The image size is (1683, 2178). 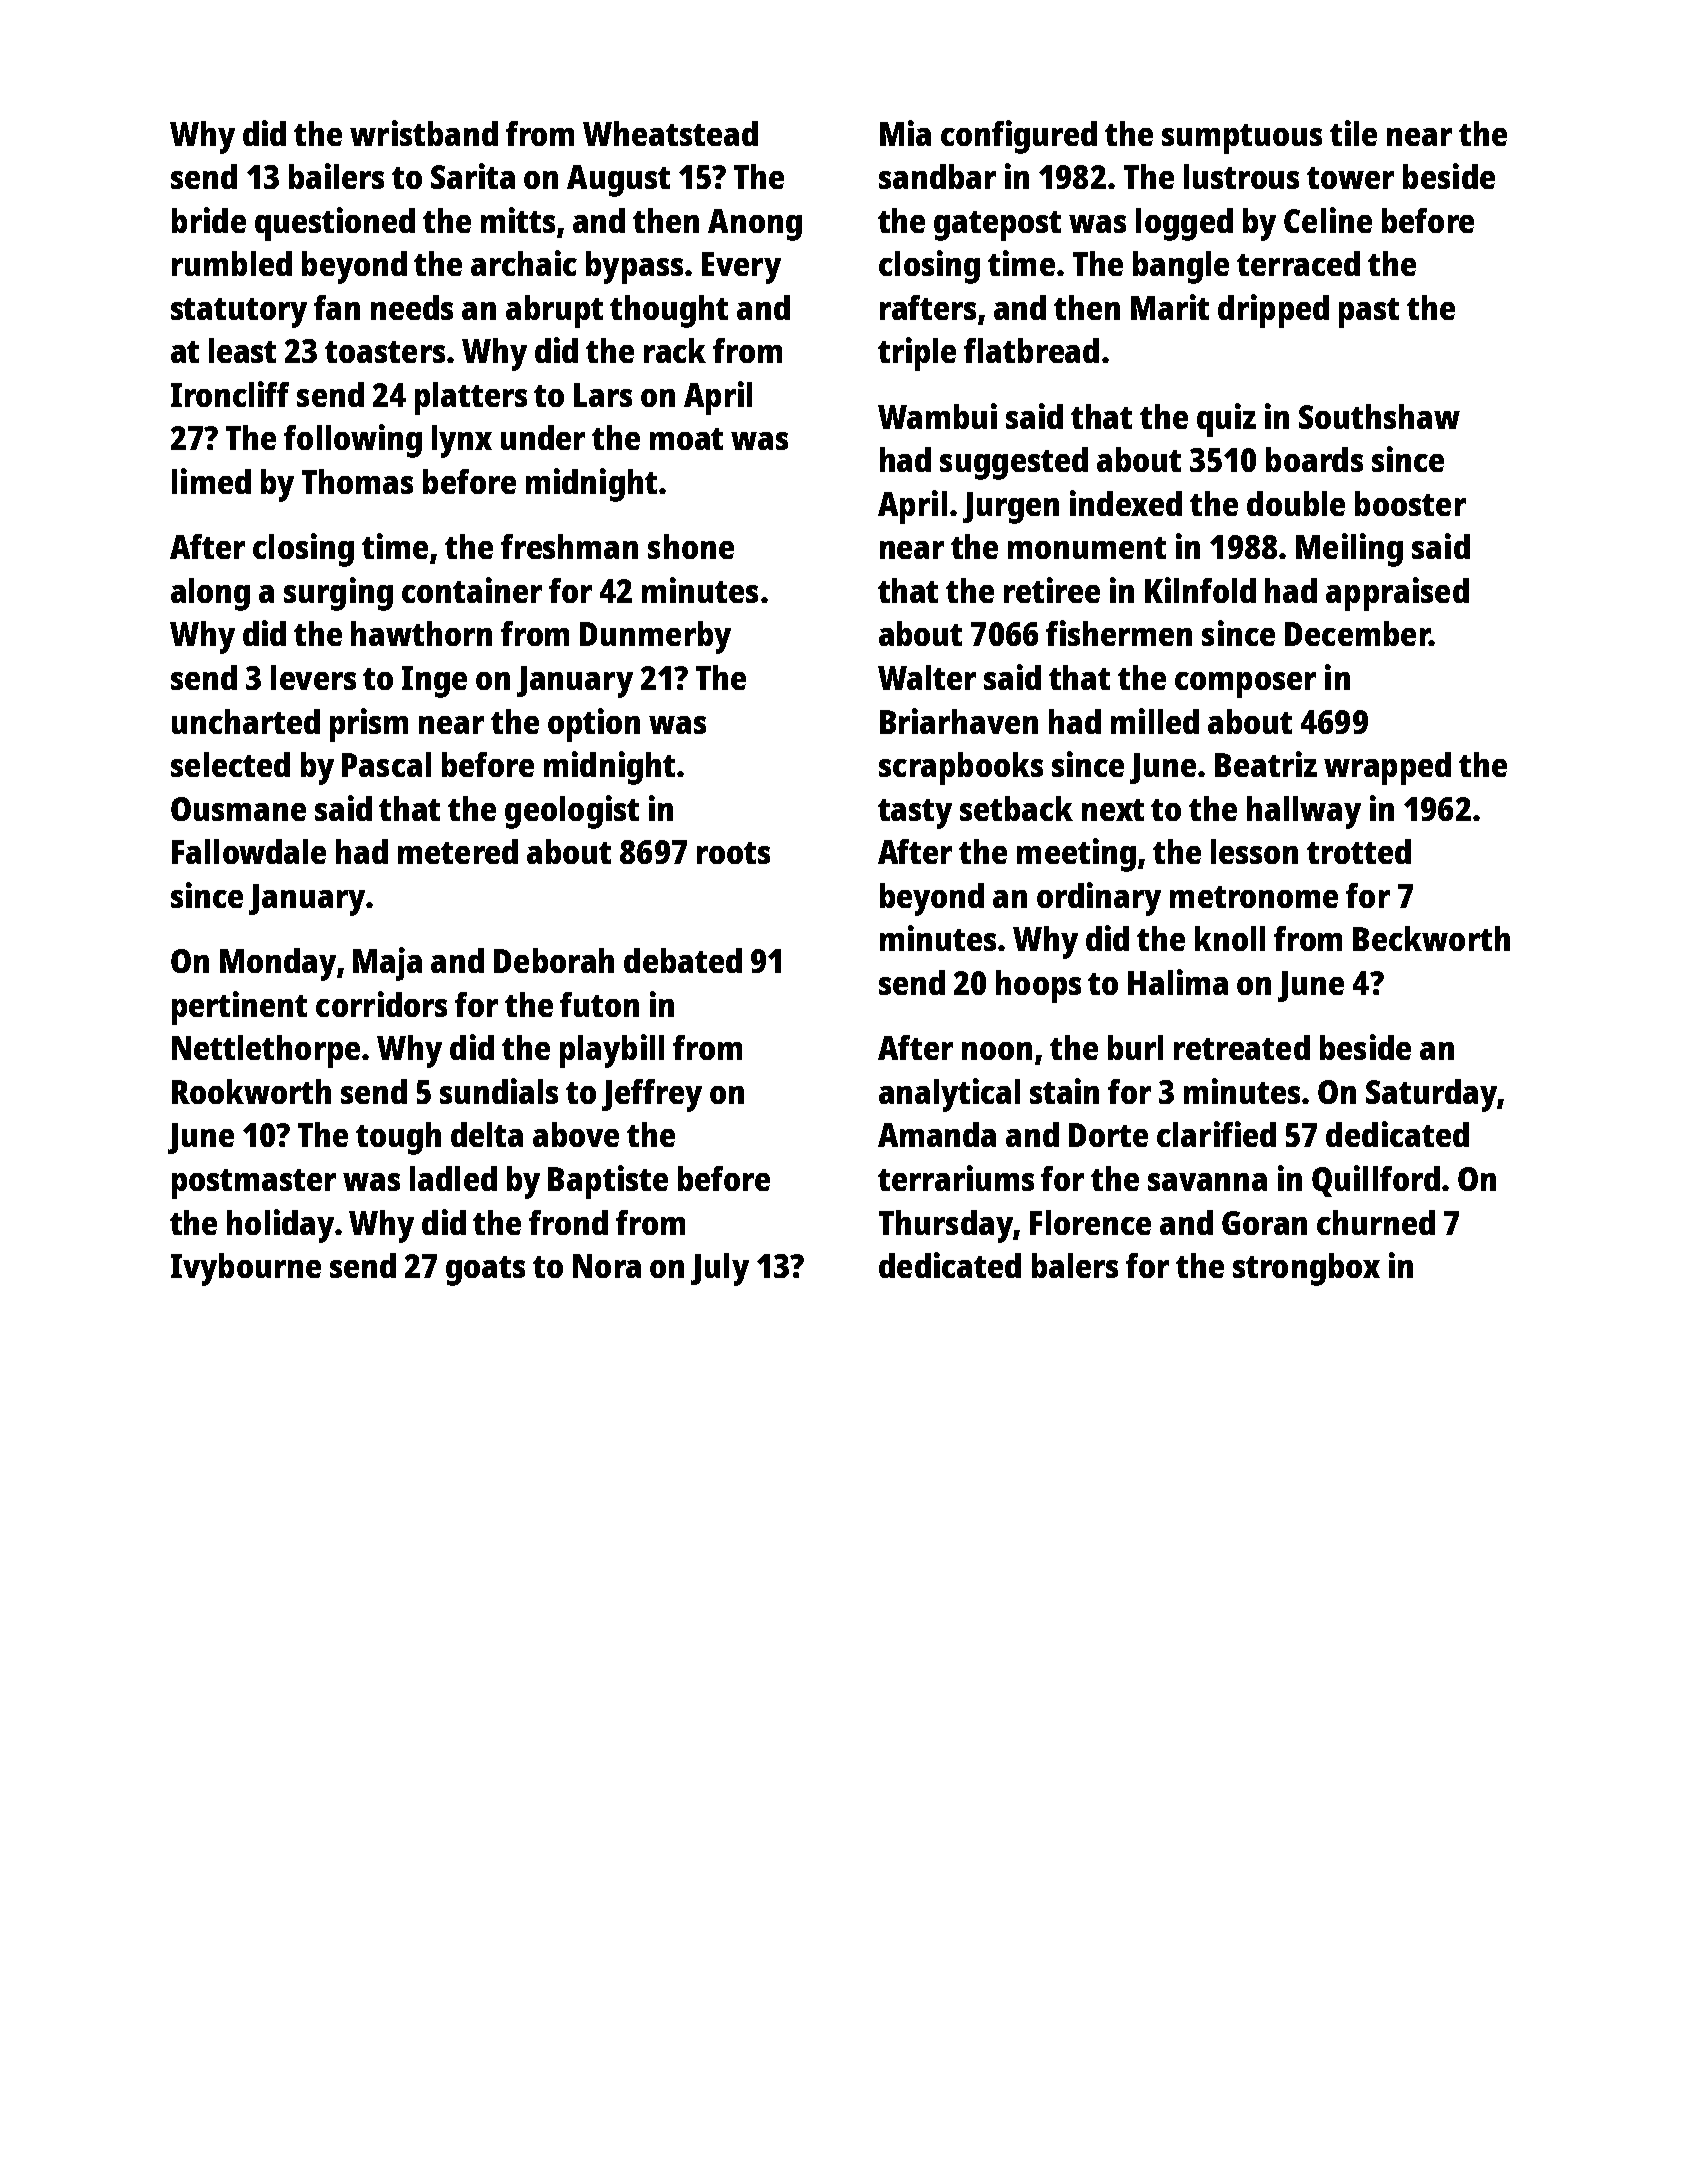 I want to click on geologist, so click(x=572, y=812).
